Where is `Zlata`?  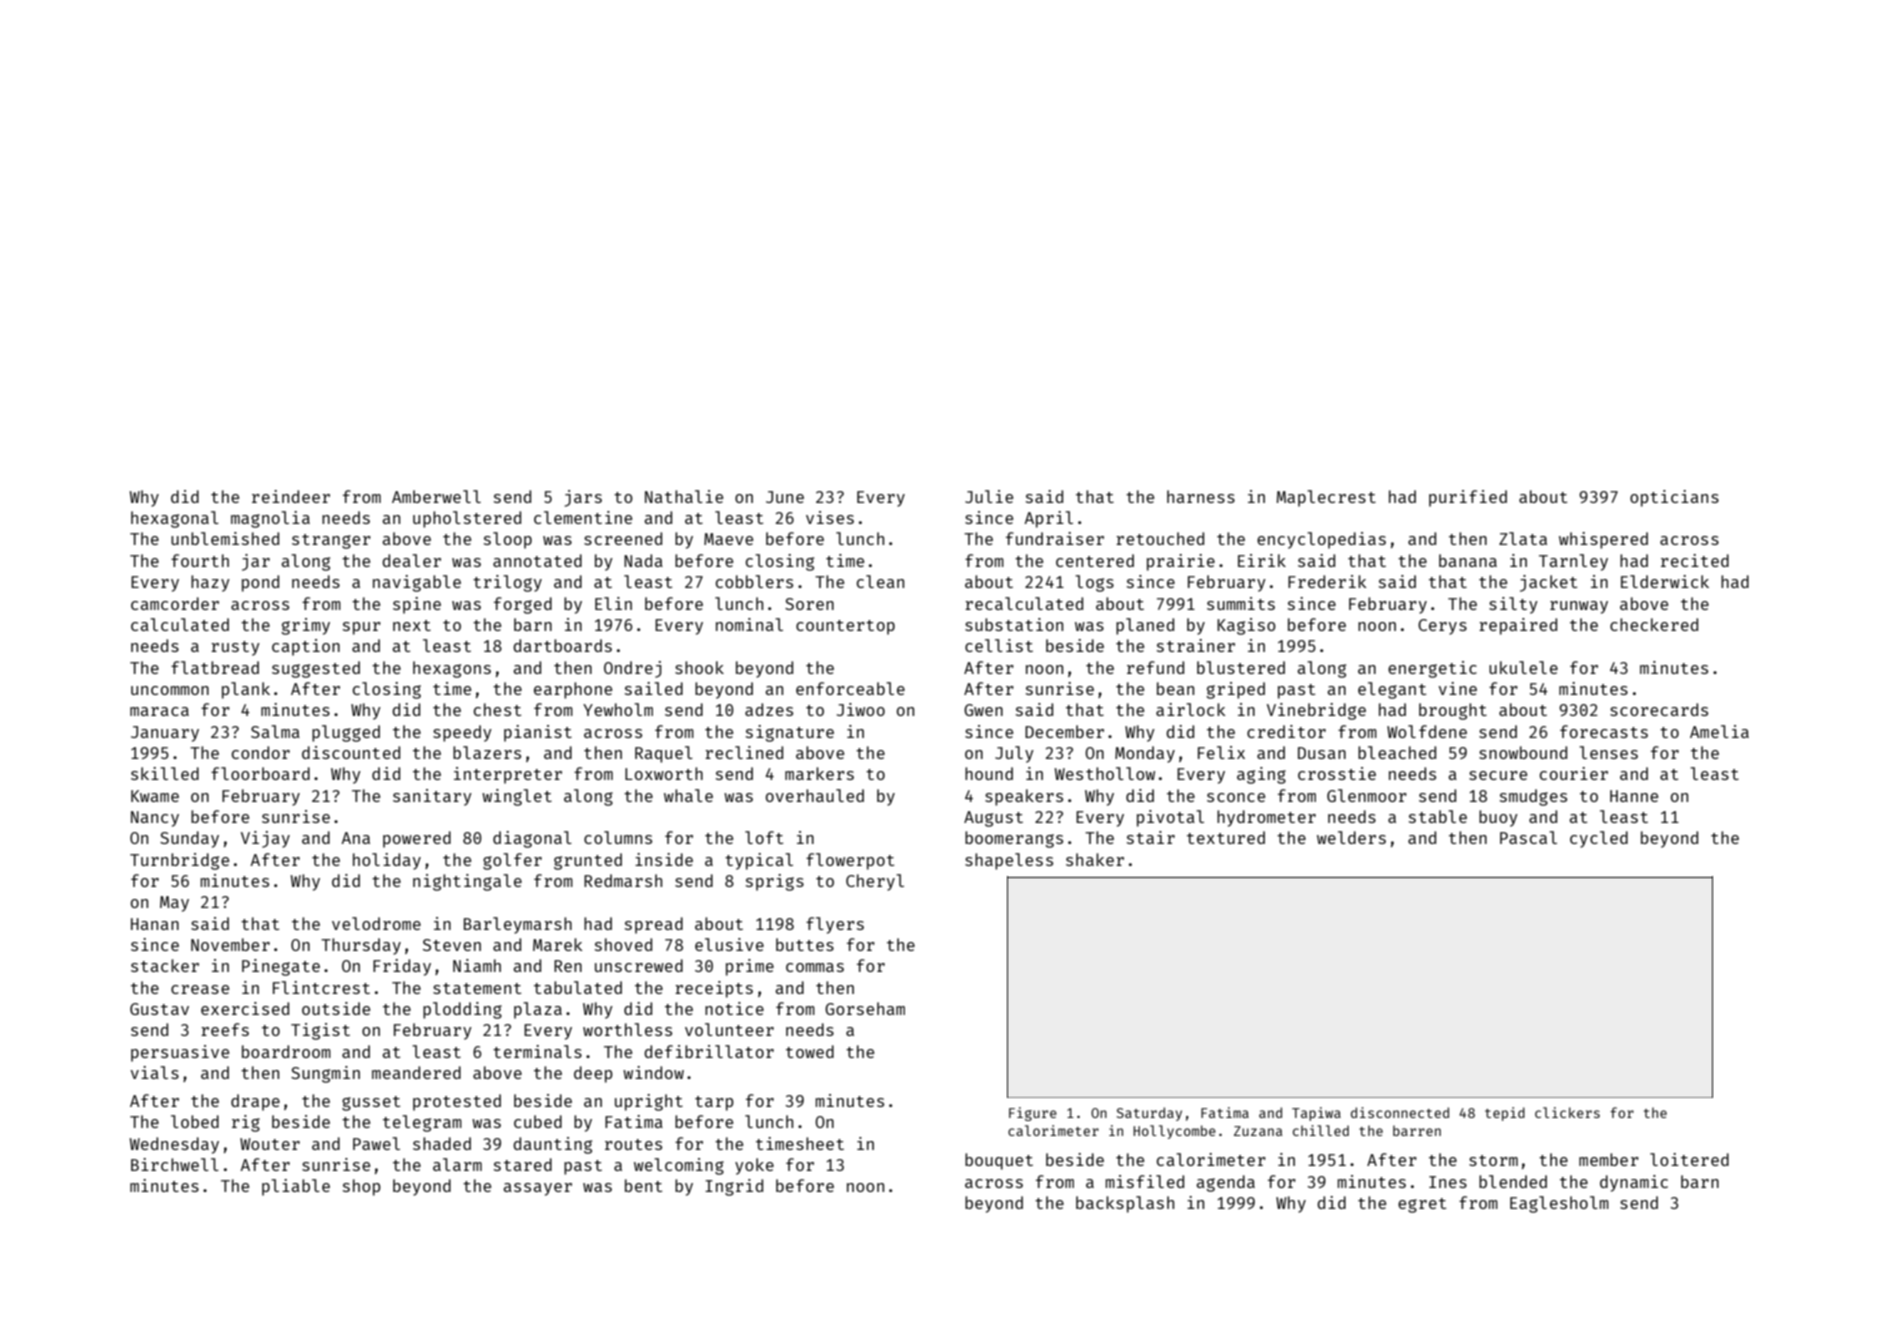
Zlata is located at coordinates (1523, 538).
